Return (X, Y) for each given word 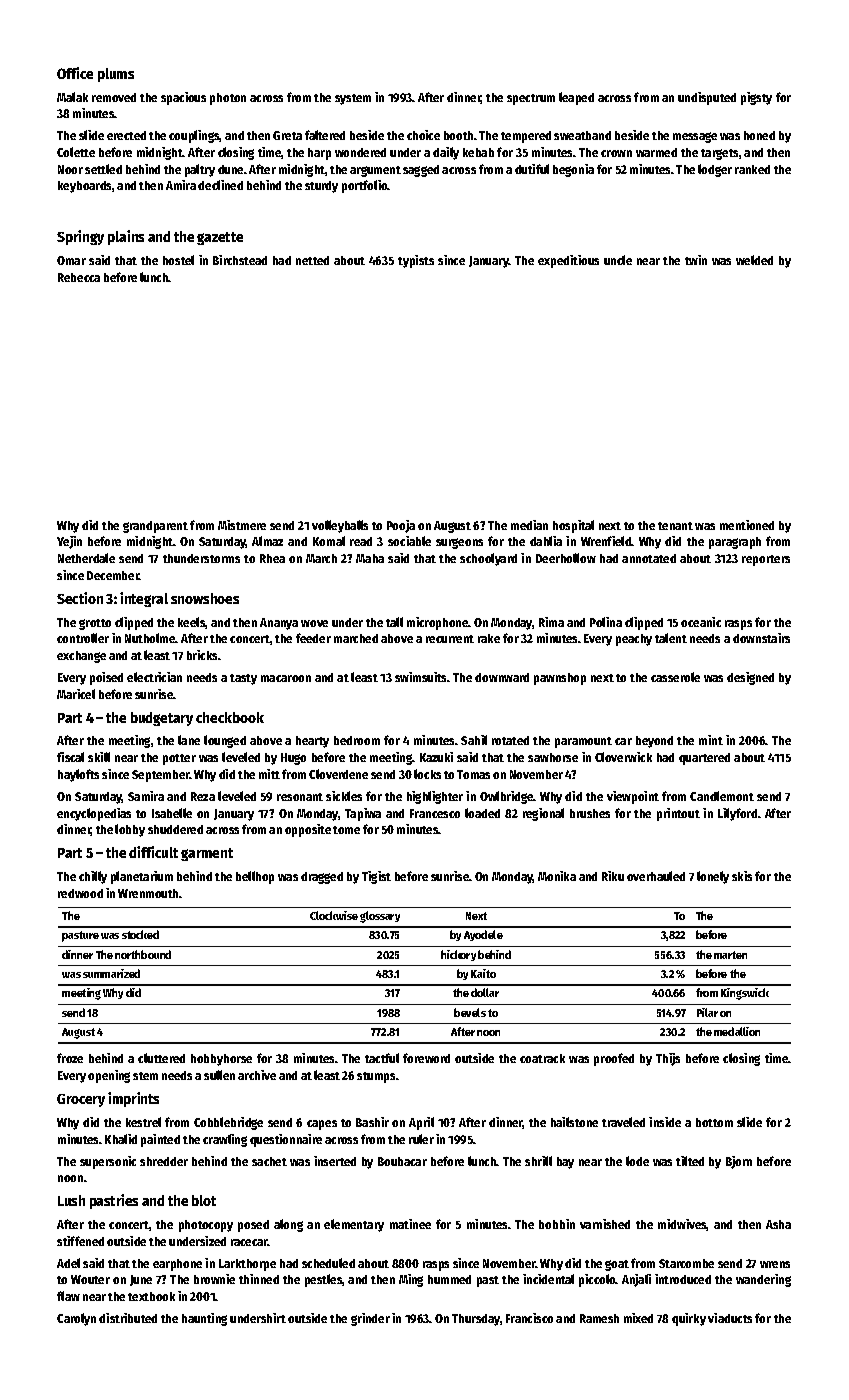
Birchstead (240, 260)
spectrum (531, 99)
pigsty (756, 98)
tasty (243, 679)
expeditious (568, 261)
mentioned (747, 525)
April (421, 1123)
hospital (573, 526)
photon (228, 99)
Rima (551, 622)
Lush (71, 1200)
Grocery (81, 1100)
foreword (426, 1058)
